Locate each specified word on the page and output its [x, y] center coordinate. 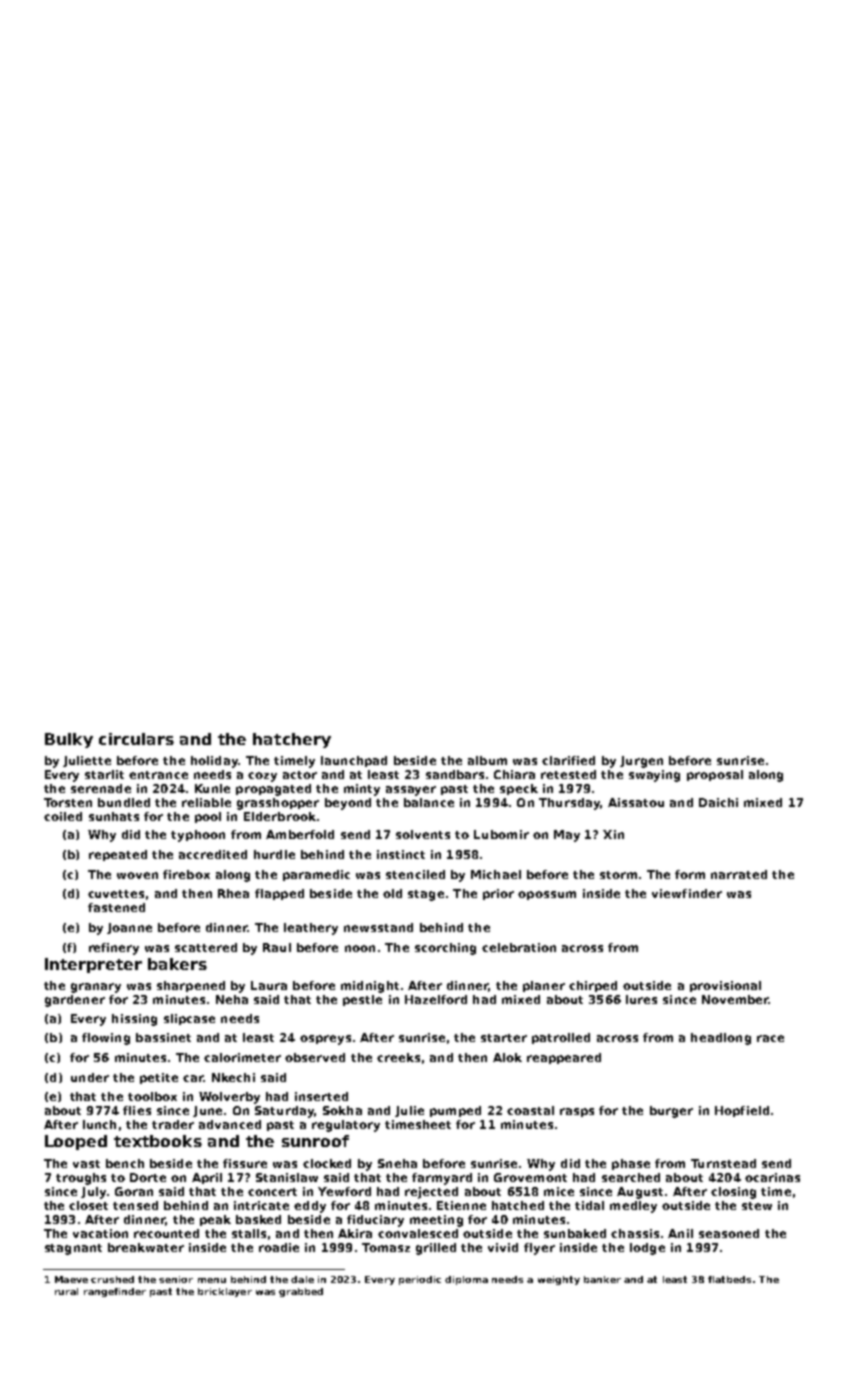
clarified [568, 760]
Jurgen [641, 762]
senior [176, 1279]
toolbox [152, 1096]
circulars [136, 739]
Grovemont [530, 1177]
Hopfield [742, 1111]
